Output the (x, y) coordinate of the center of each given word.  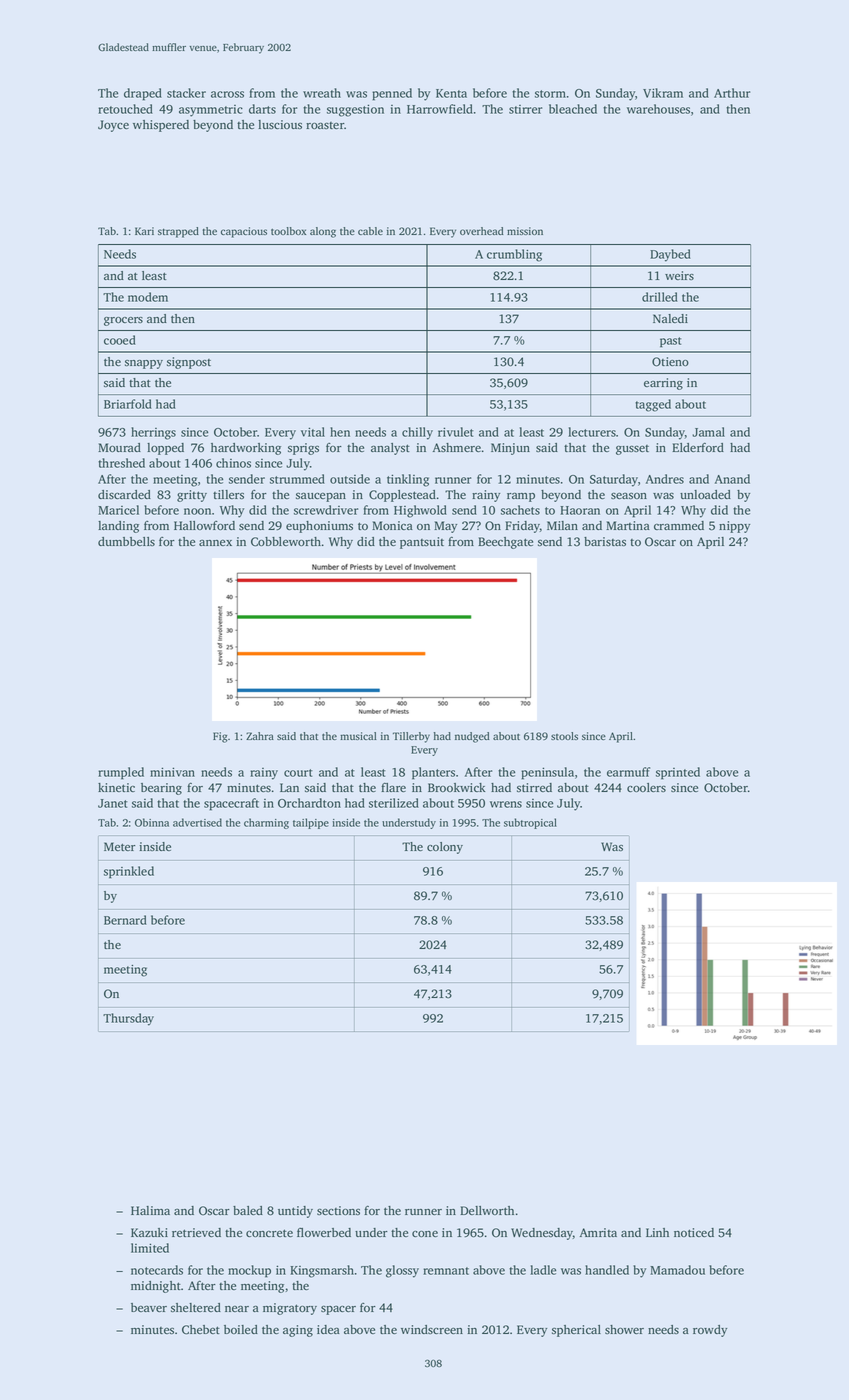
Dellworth (487, 1210)
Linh (657, 1232)
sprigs (303, 449)
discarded (124, 495)
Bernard (125, 920)
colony (445, 848)
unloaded (705, 495)
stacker (186, 93)
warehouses (658, 109)
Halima (150, 1210)
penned (392, 94)
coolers (646, 788)
